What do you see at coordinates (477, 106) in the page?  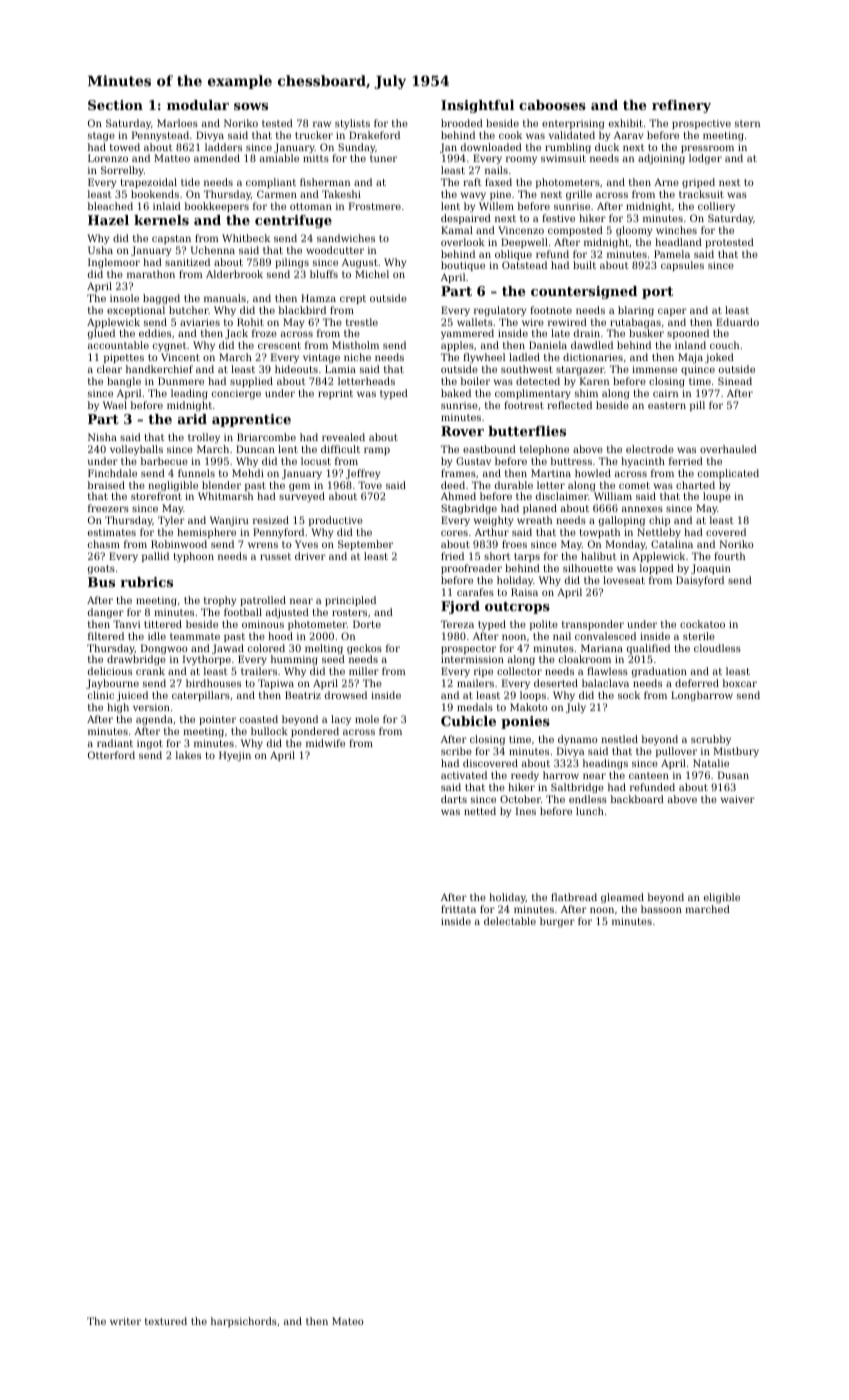 I see `Insightful` at bounding box center [477, 106].
